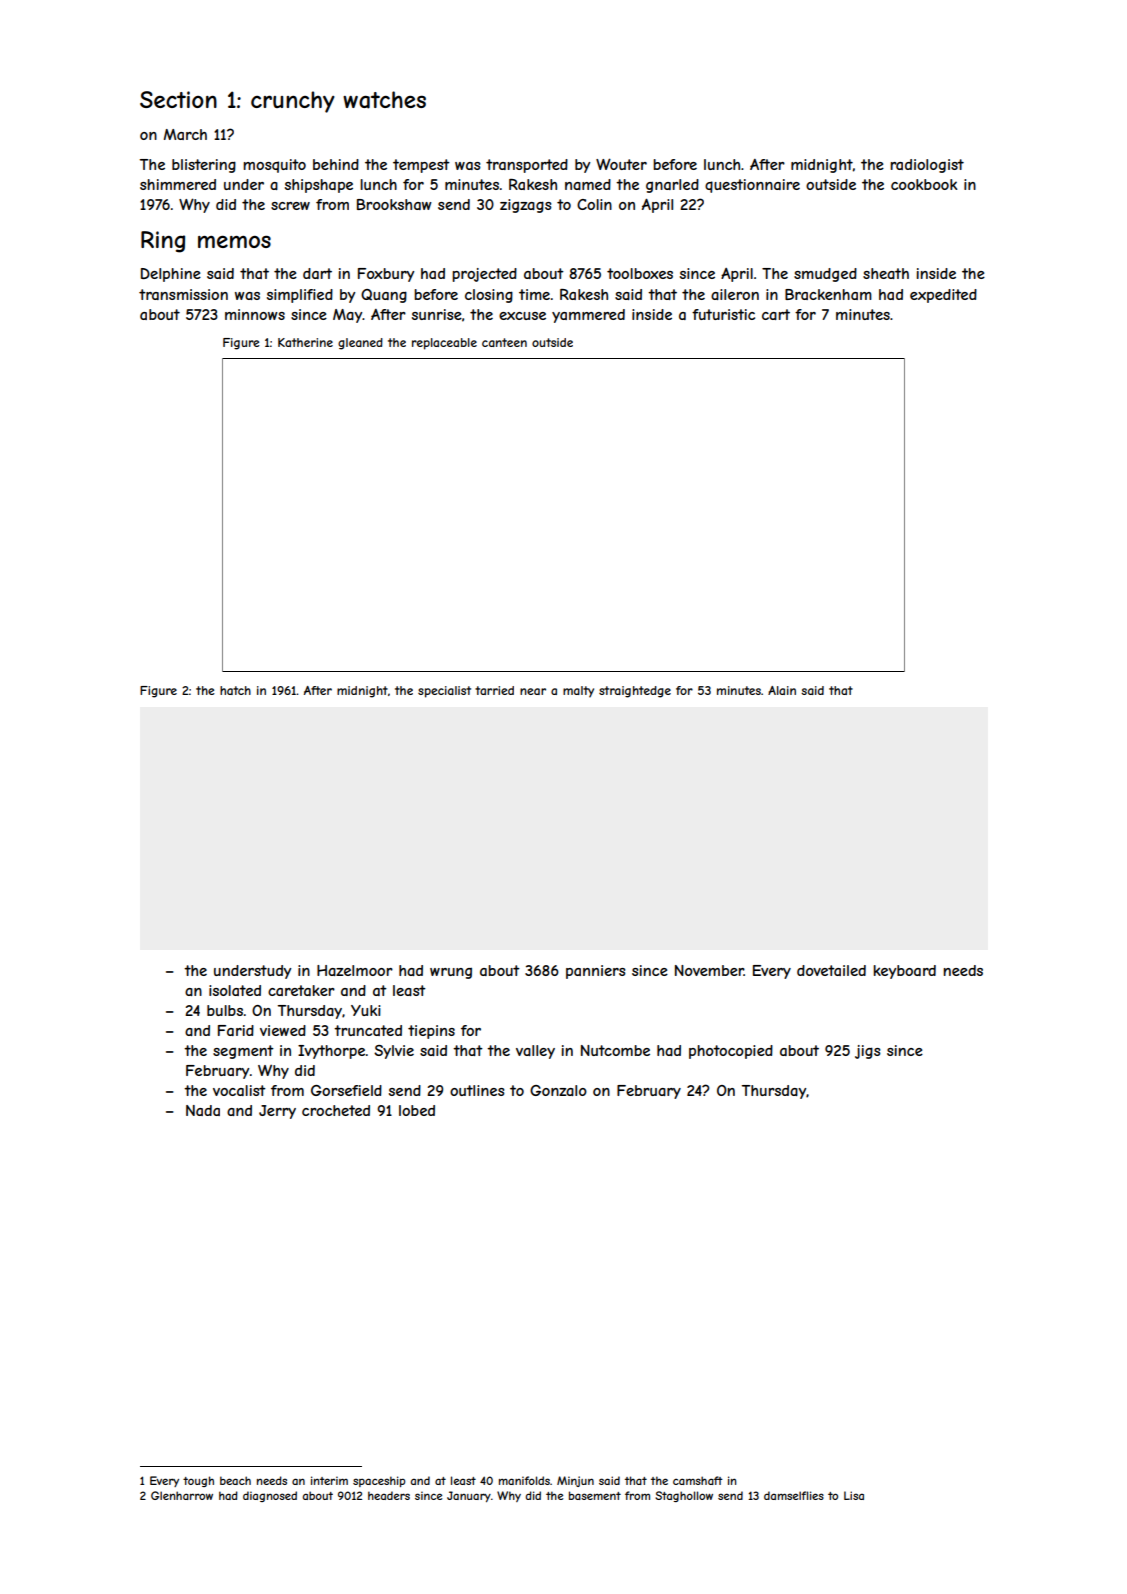 This image has height=1594, width=1127. What do you see at coordinates (384, 100) in the image?
I see `watches` at bounding box center [384, 100].
